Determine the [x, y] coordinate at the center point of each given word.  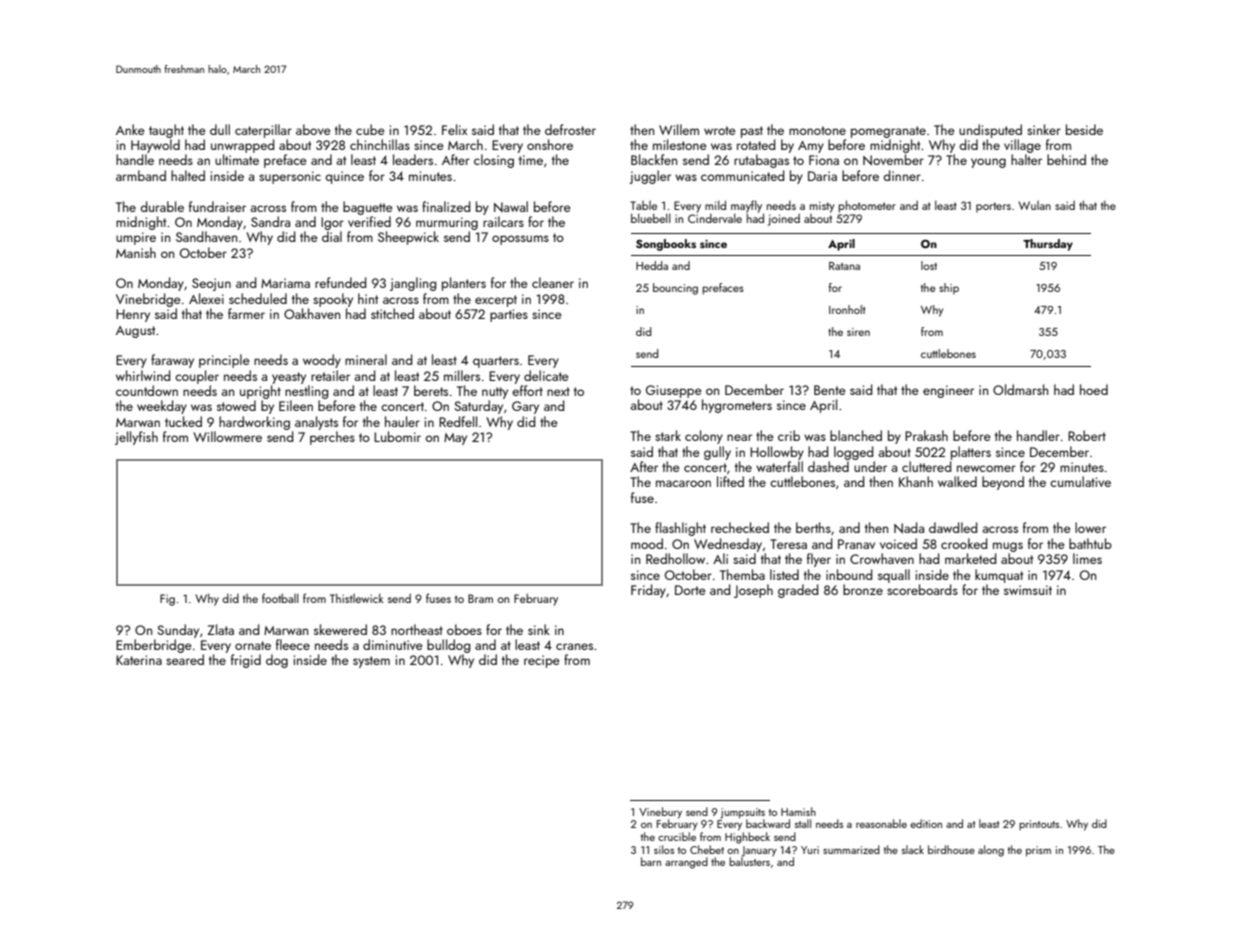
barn [651, 861]
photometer [867, 206]
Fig [167, 600]
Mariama [285, 283]
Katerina [139, 660]
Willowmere [227, 436]
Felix [454, 129]
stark [668, 435]
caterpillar [263, 131]
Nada [909, 528]
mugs [1008, 547]
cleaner [553, 282]
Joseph [753, 591]
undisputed [990, 131]
